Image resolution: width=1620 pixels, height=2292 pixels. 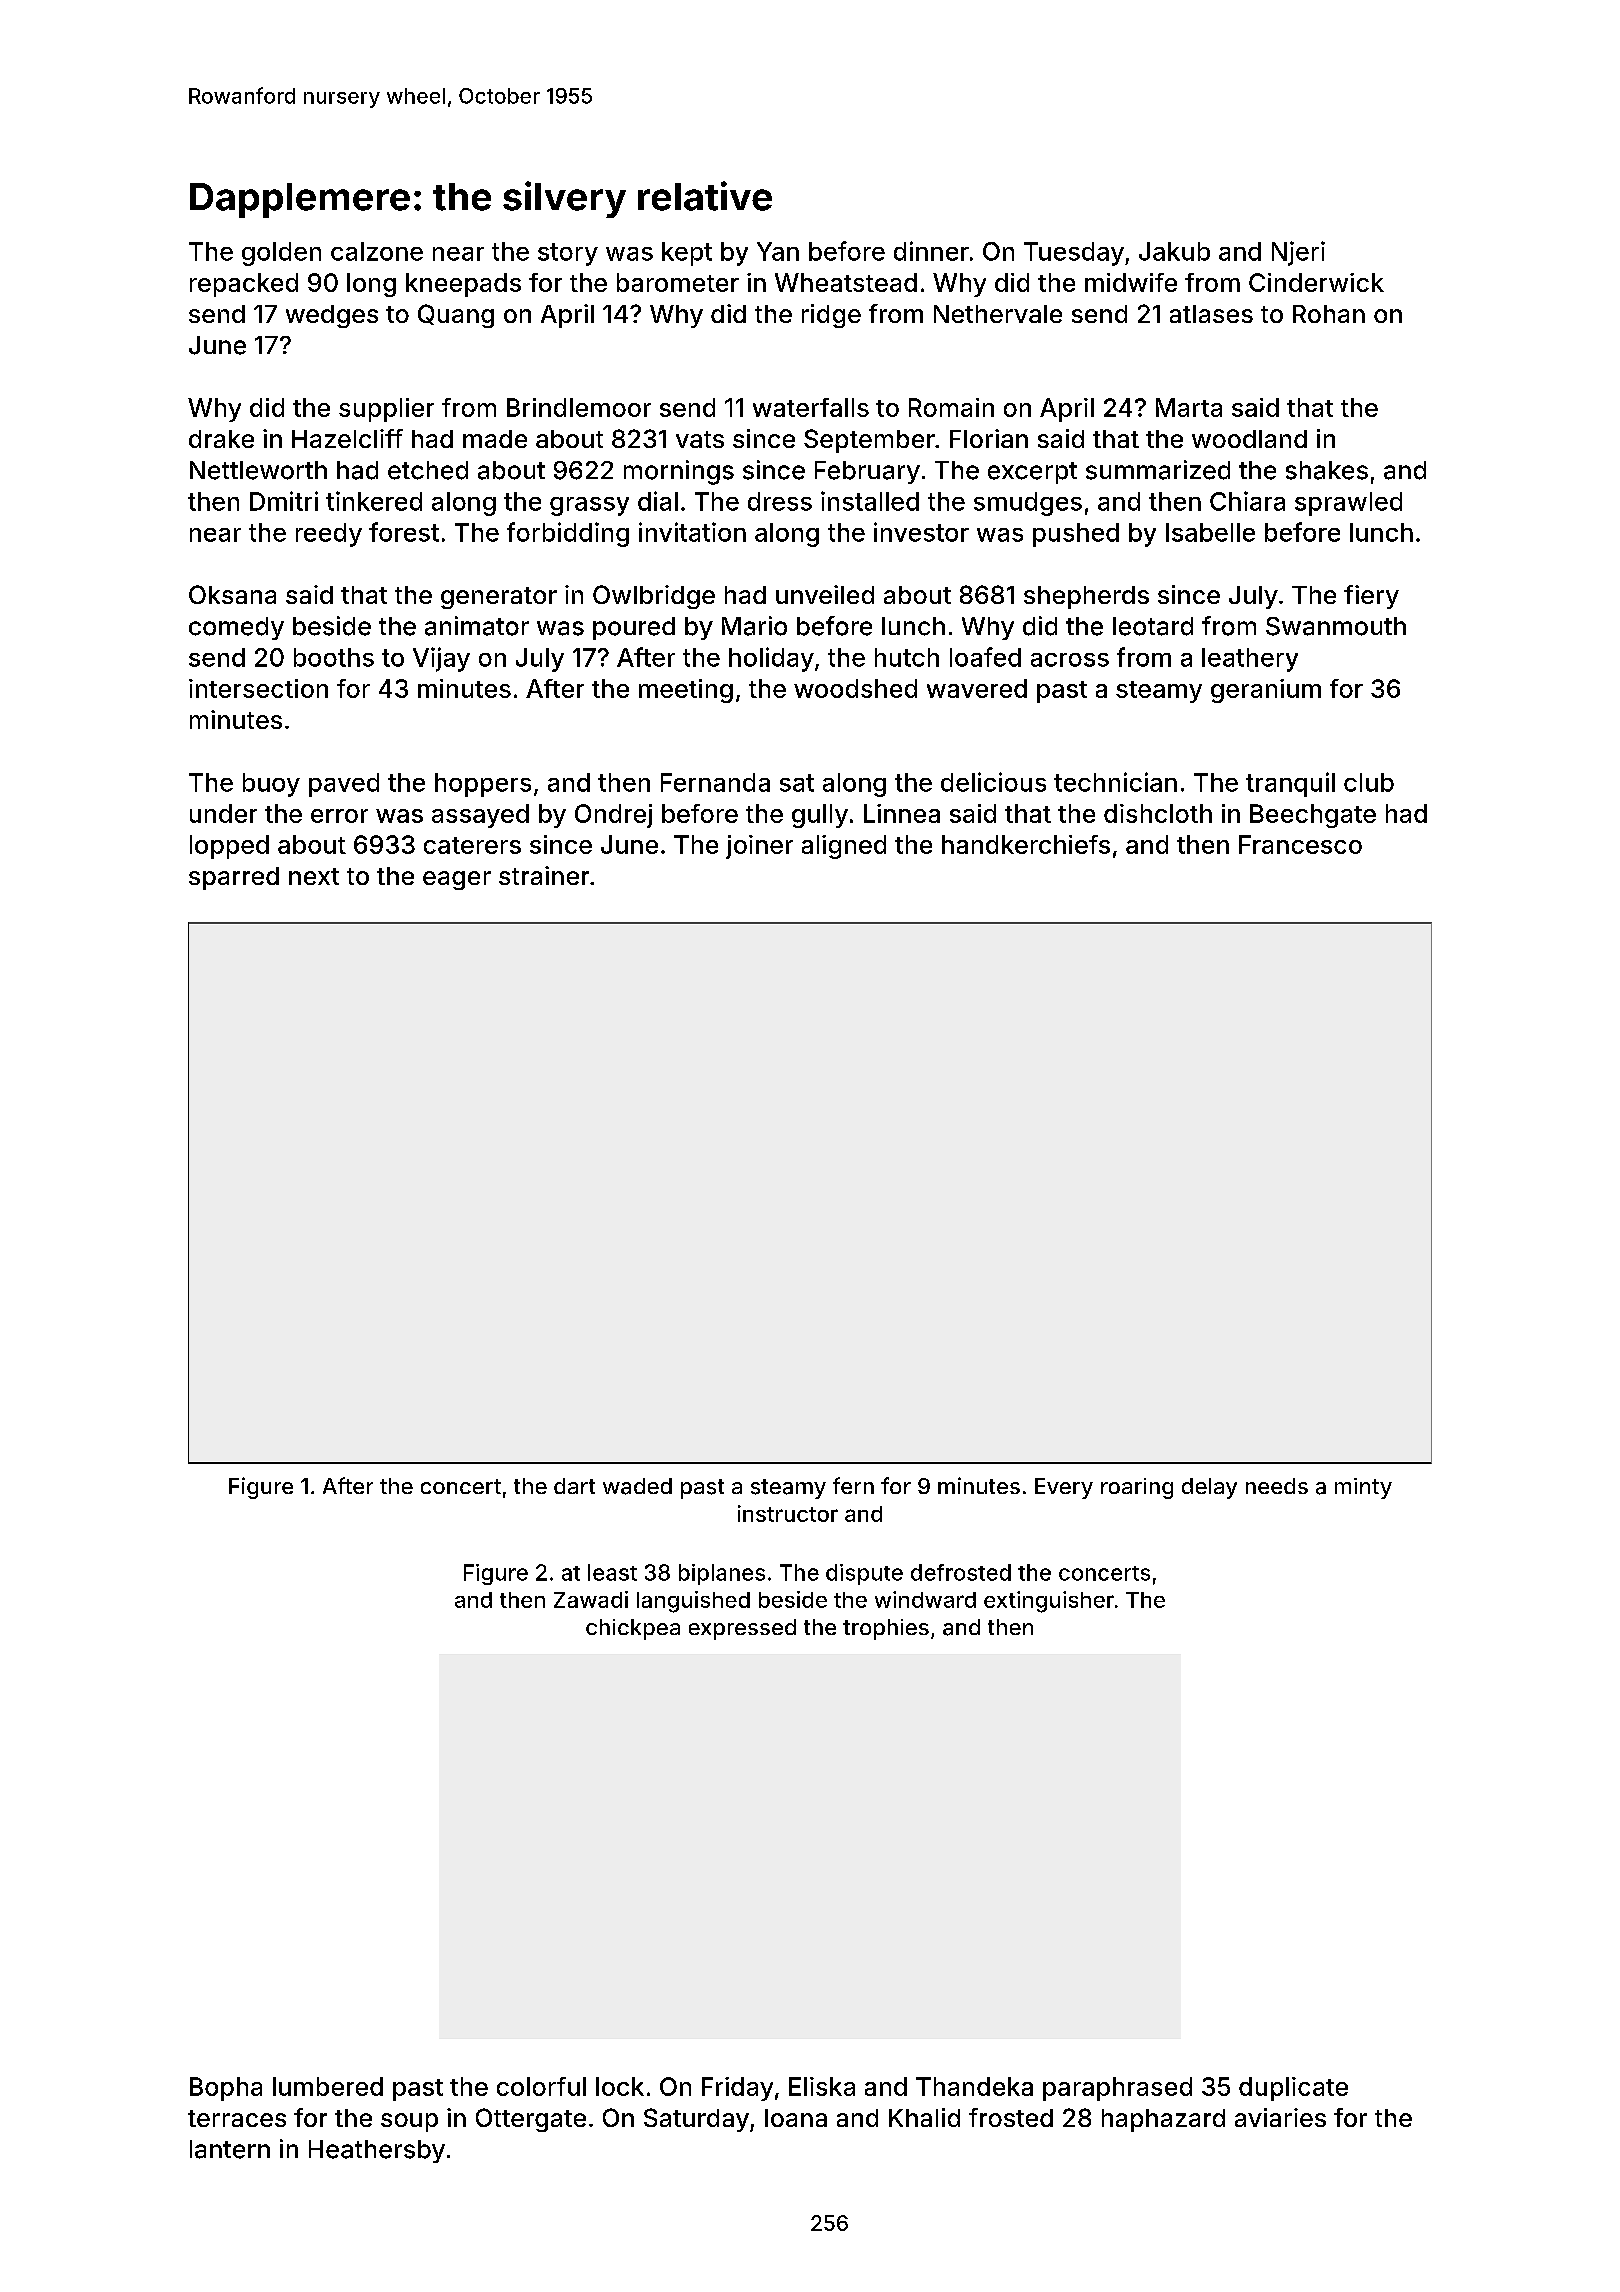 I want to click on hutch, so click(x=907, y=657).
